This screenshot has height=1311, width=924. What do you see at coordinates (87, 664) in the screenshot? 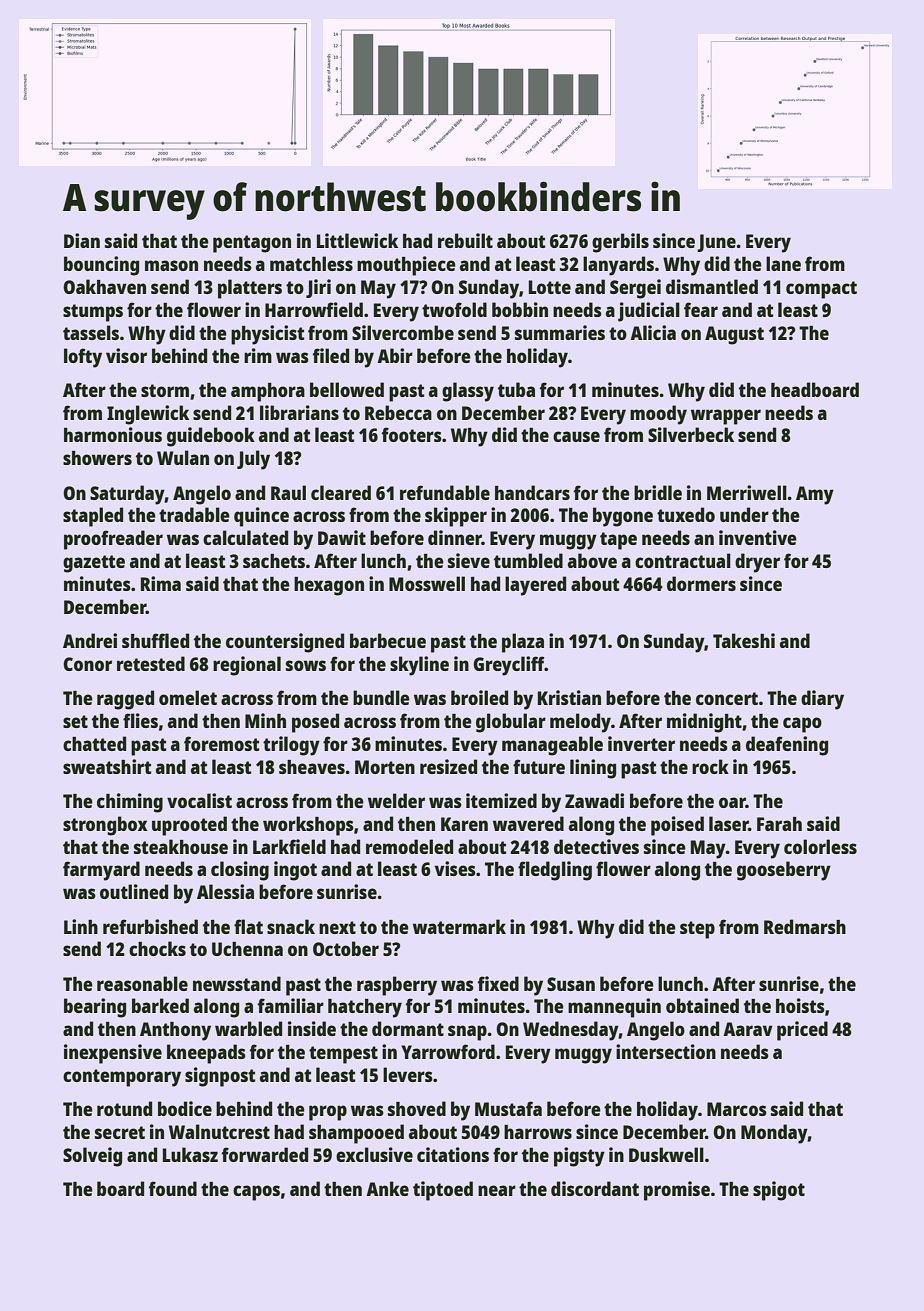
I see `Conor` at bounding box center [87, 664].
